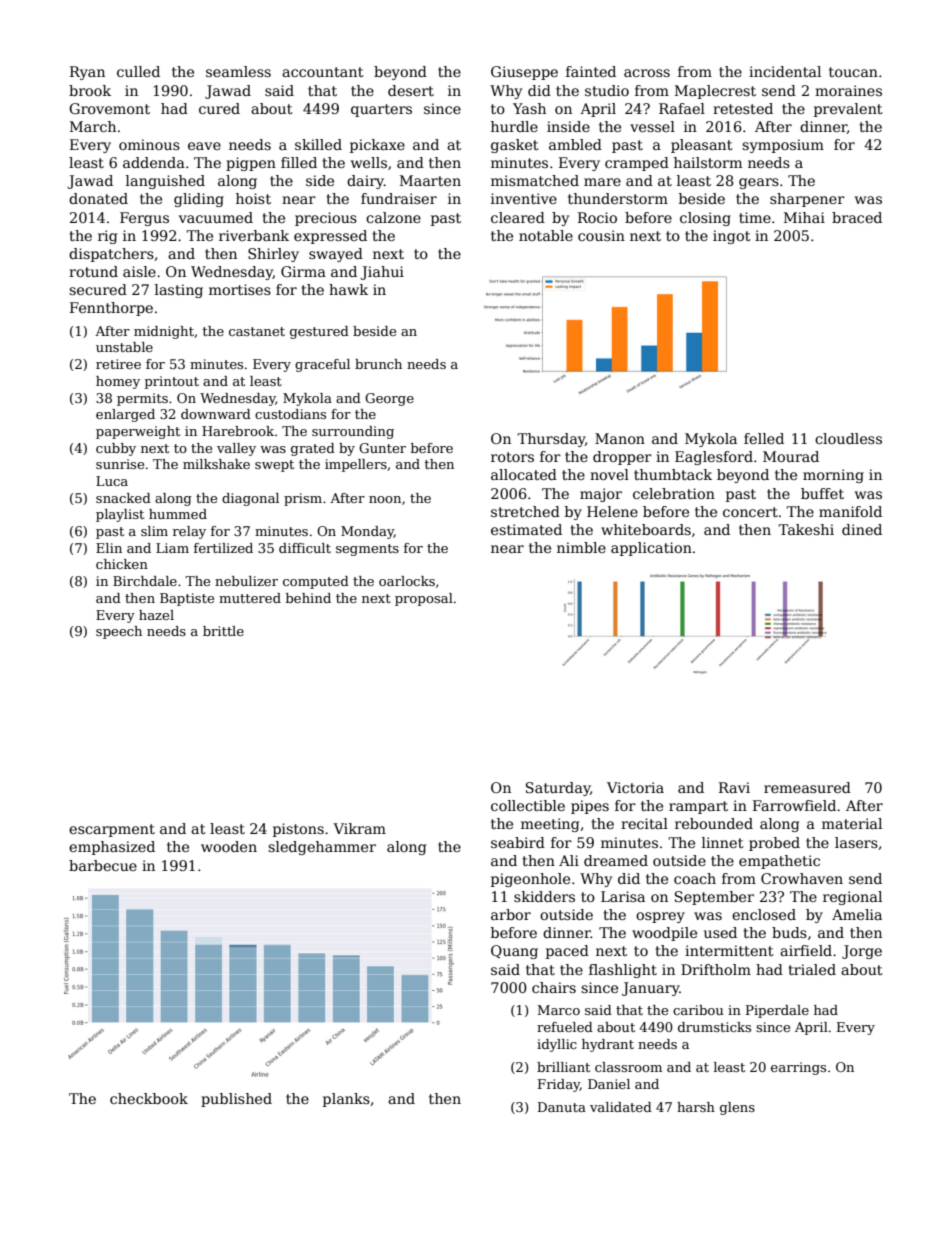 The height and width of the screenshot is (1233, 952). Describe the element at coordinates (346, 1100) in the screenshot. I see `planks` at that location.
